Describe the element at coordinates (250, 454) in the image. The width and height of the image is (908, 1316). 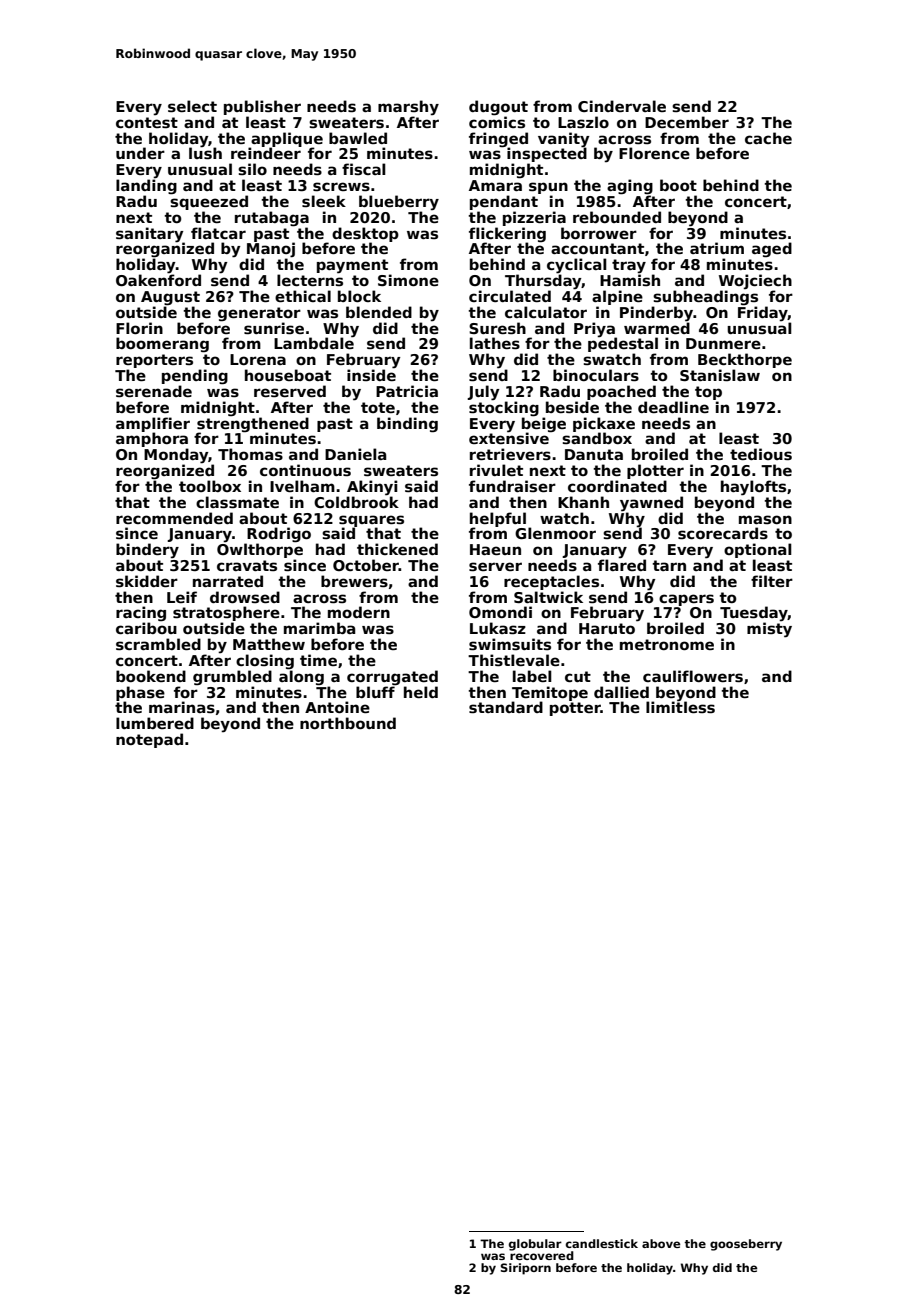
I see `Thomas` at that location.
